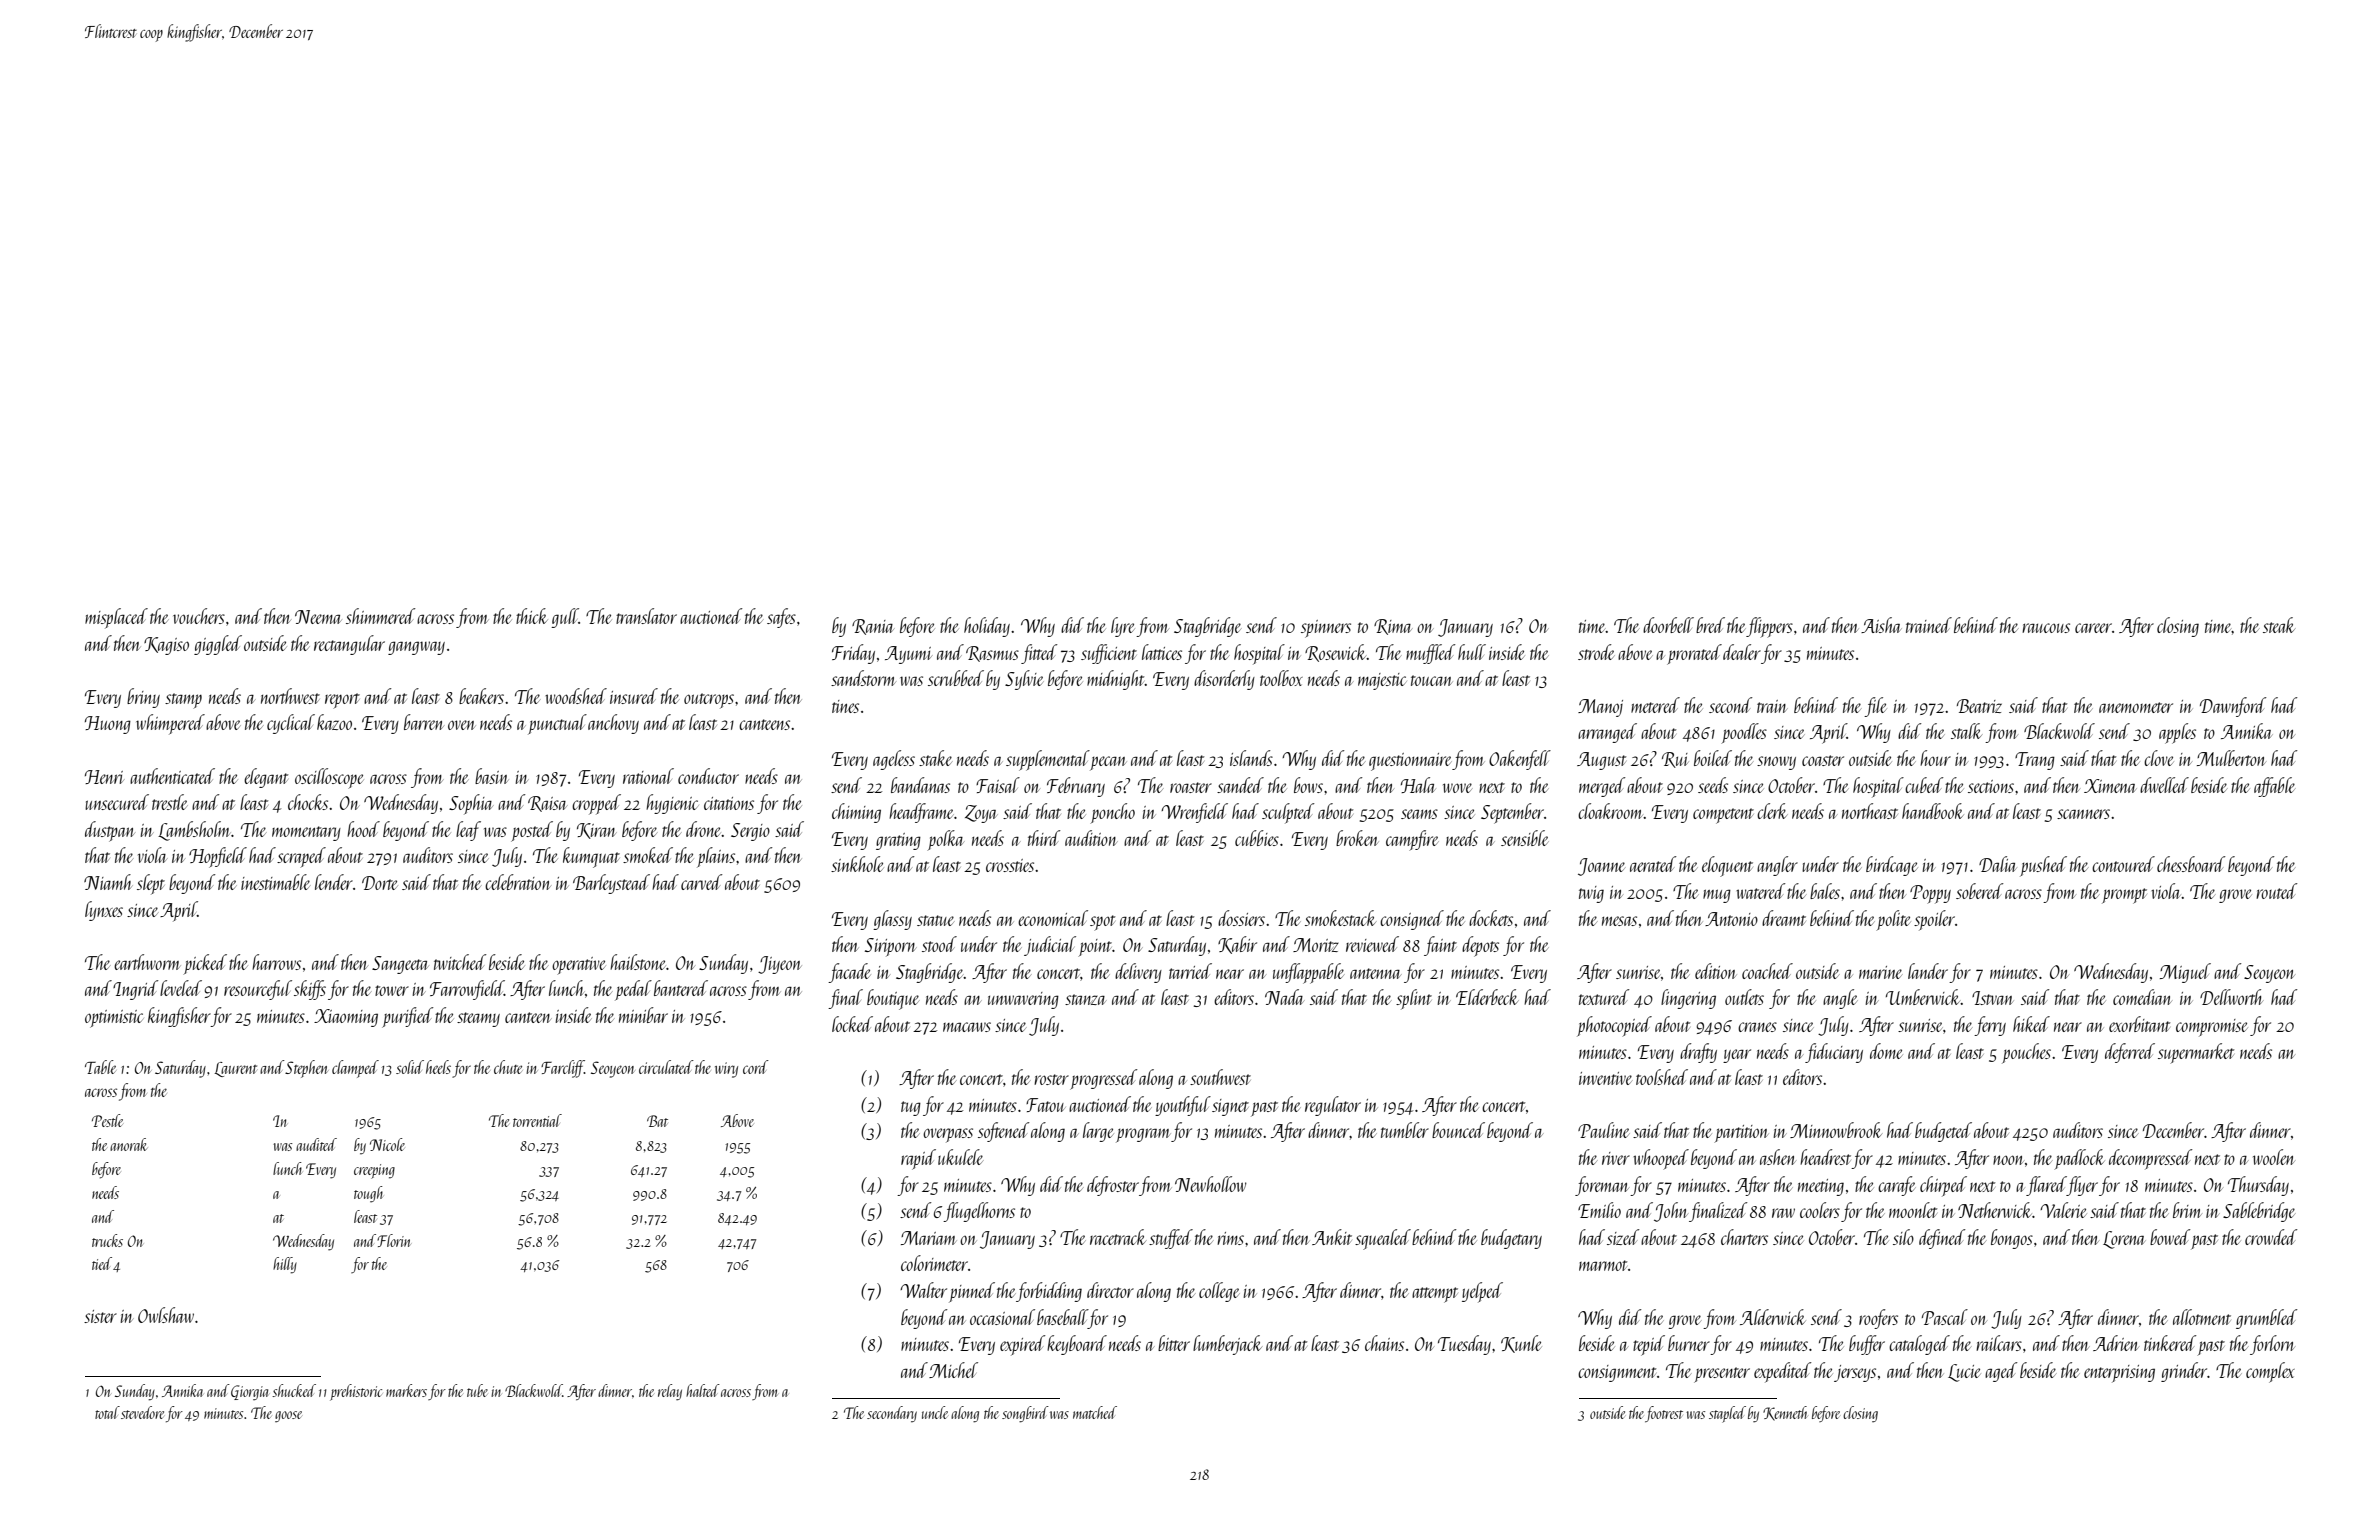  Describe the element at coordinates (781, 618) in the screenshot. I see `safes` at that location.
